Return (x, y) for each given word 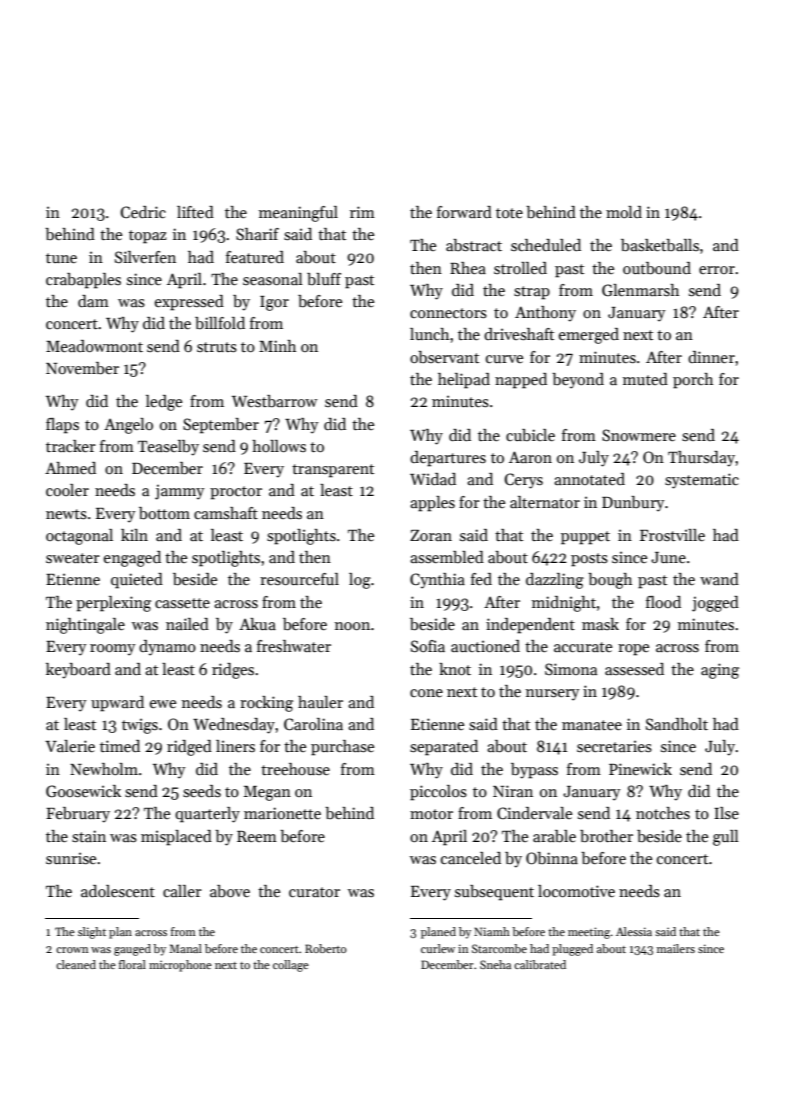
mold (624, 212)
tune (61, 258)
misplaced (176, 838)
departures (448, 459)
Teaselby (168, 448)
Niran (513, 791)
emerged (589, 336)
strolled (520, 268)
